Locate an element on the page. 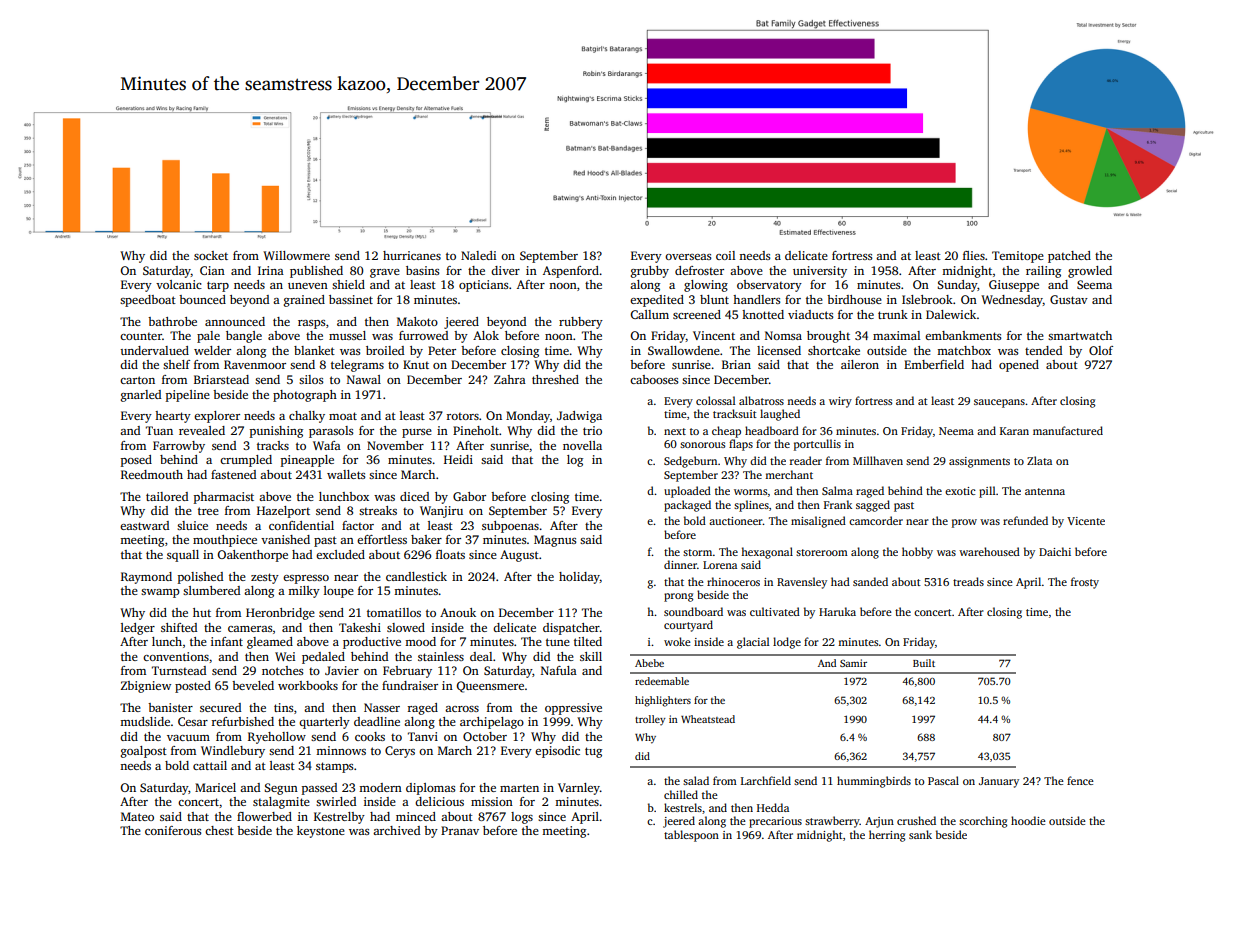  Irina is located at coordinates (271, 270).
